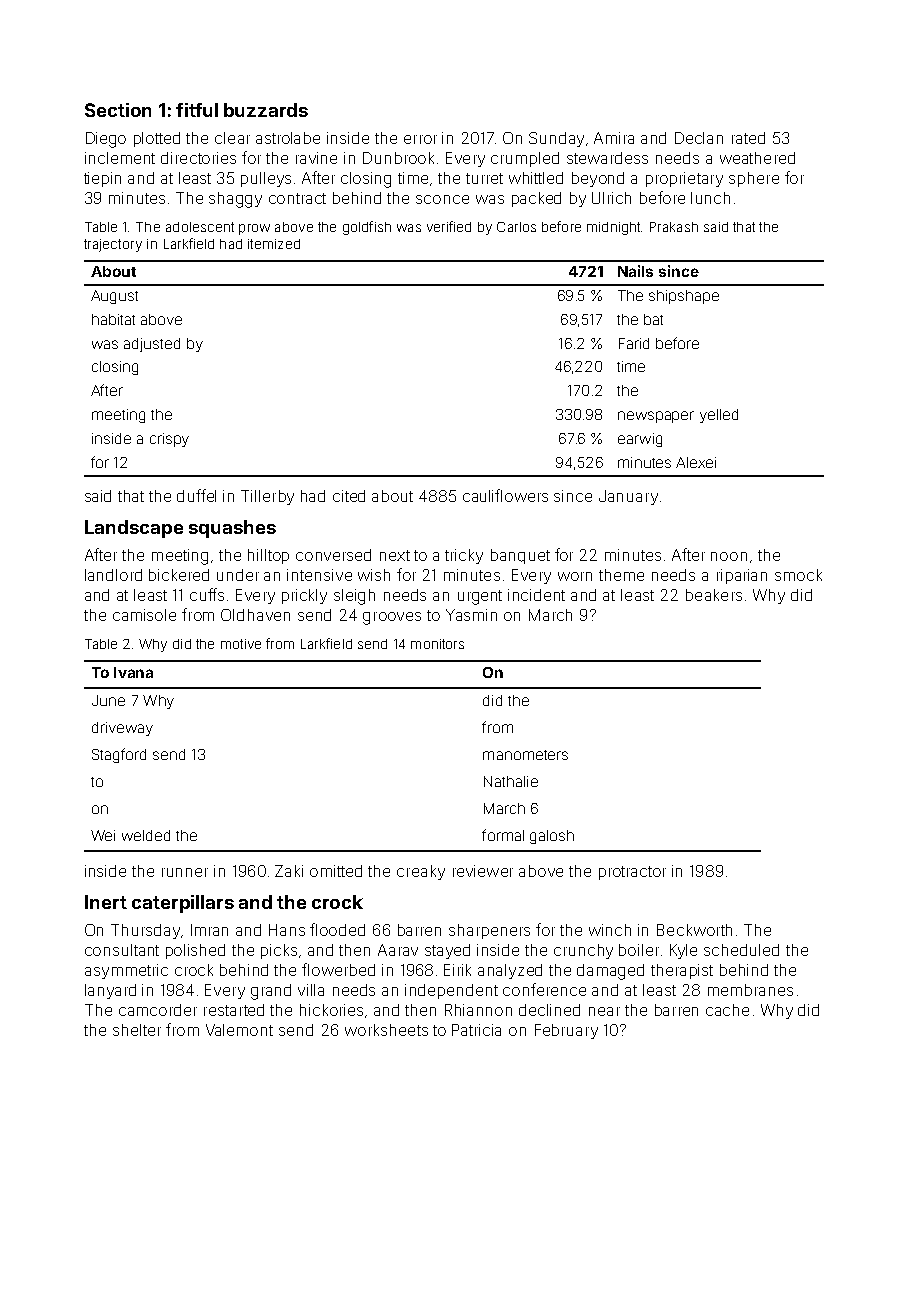 Image resolution: width=908 pixels, height=1316 pixels. I want to click on Amira, so click(614, 138).
